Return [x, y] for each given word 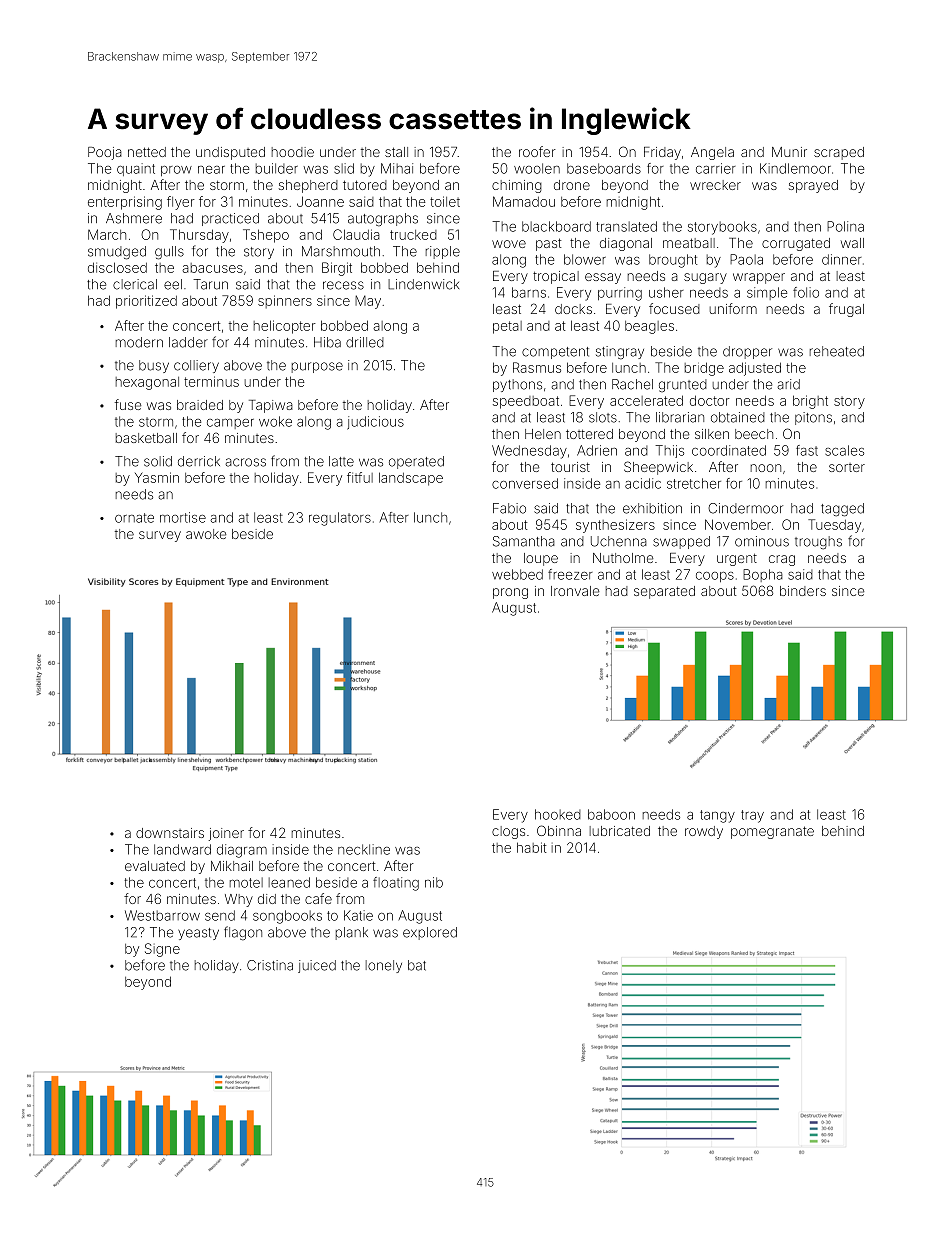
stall [396, 152]
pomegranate [772, 832]
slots [603, 417]
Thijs [669, 451]
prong [510, 593]
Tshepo [266, 236]
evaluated [155, 866]
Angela [712, 153]
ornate [134, 518]
